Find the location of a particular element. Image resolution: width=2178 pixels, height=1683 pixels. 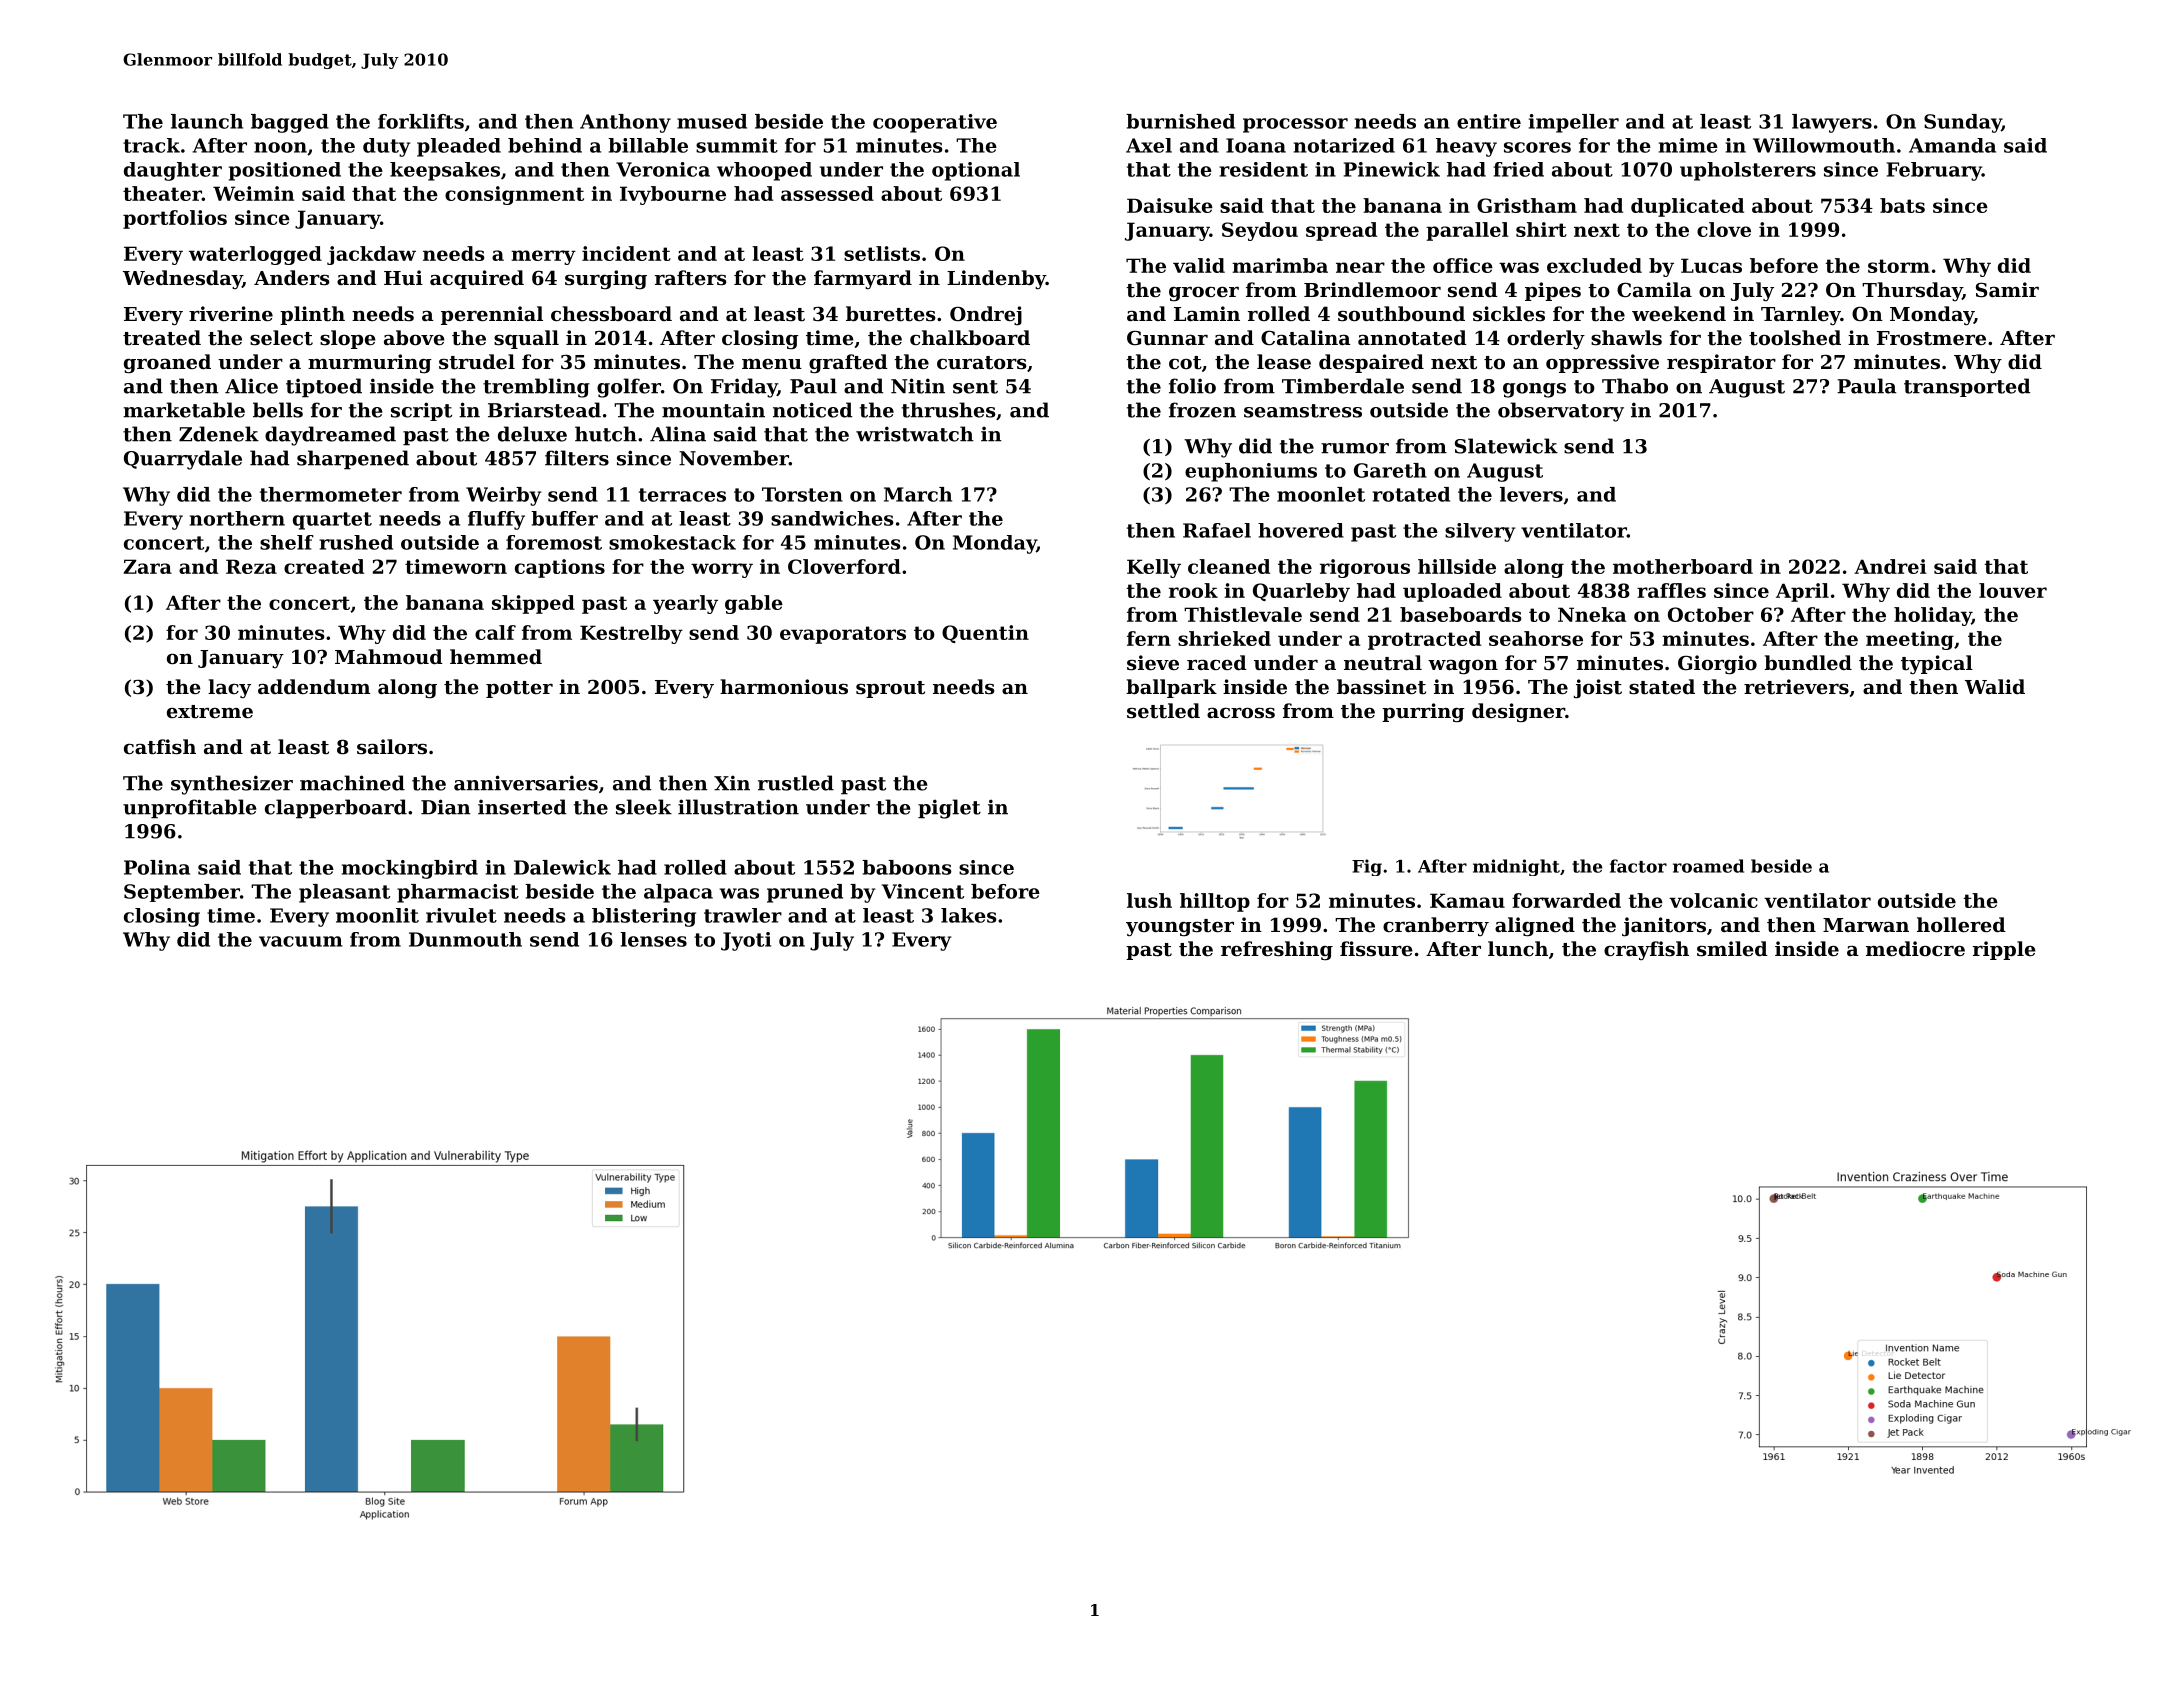

strudel is located at coordinates (477, 362).
